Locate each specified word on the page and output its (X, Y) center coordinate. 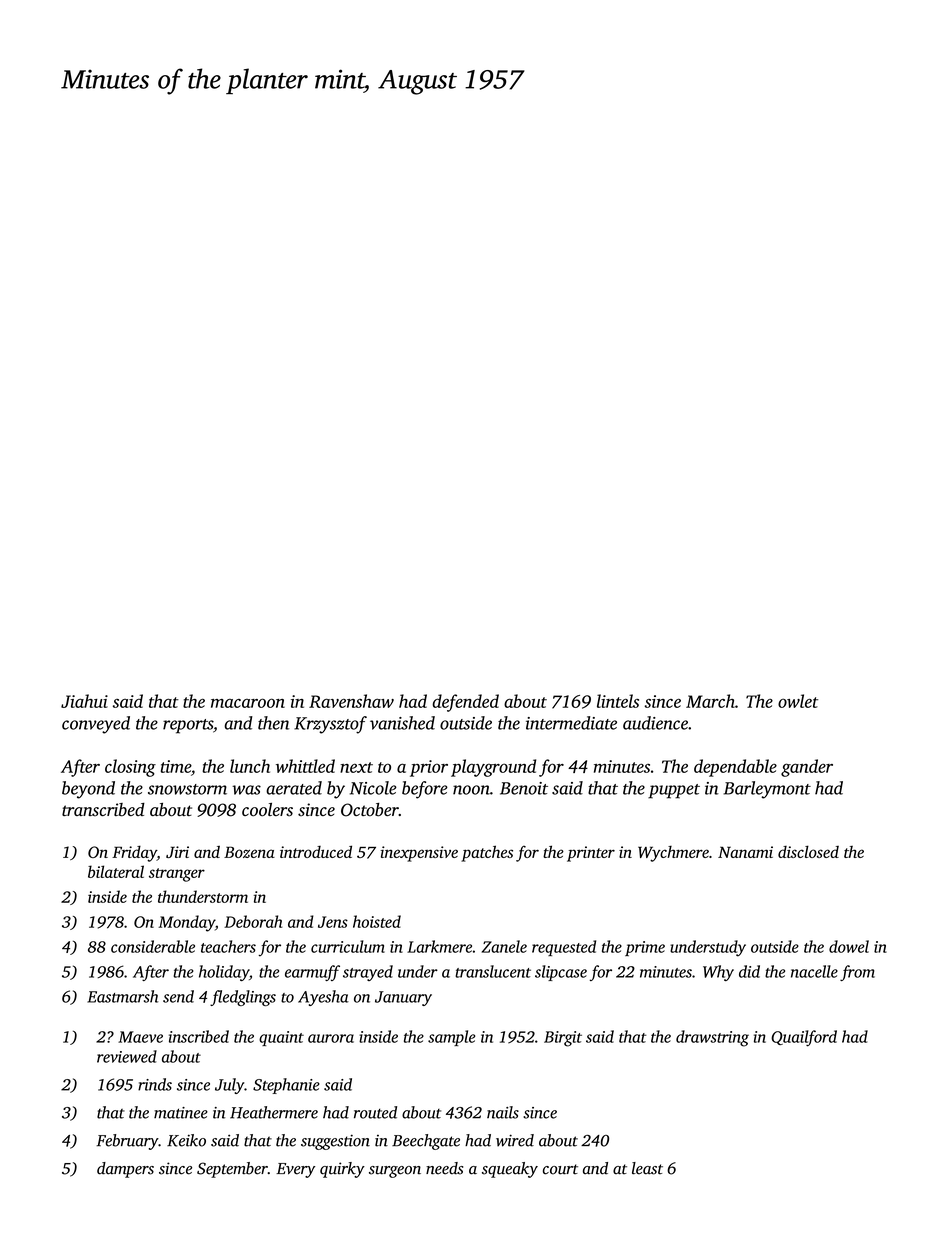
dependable (735, 768)
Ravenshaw (351, 701)
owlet (798, 701)
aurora (331, 1038)
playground (493, 768)
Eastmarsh (122, 996)
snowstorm (187, 789)
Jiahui (84, 701)
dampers (125, 1170)
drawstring (712, 1038)
